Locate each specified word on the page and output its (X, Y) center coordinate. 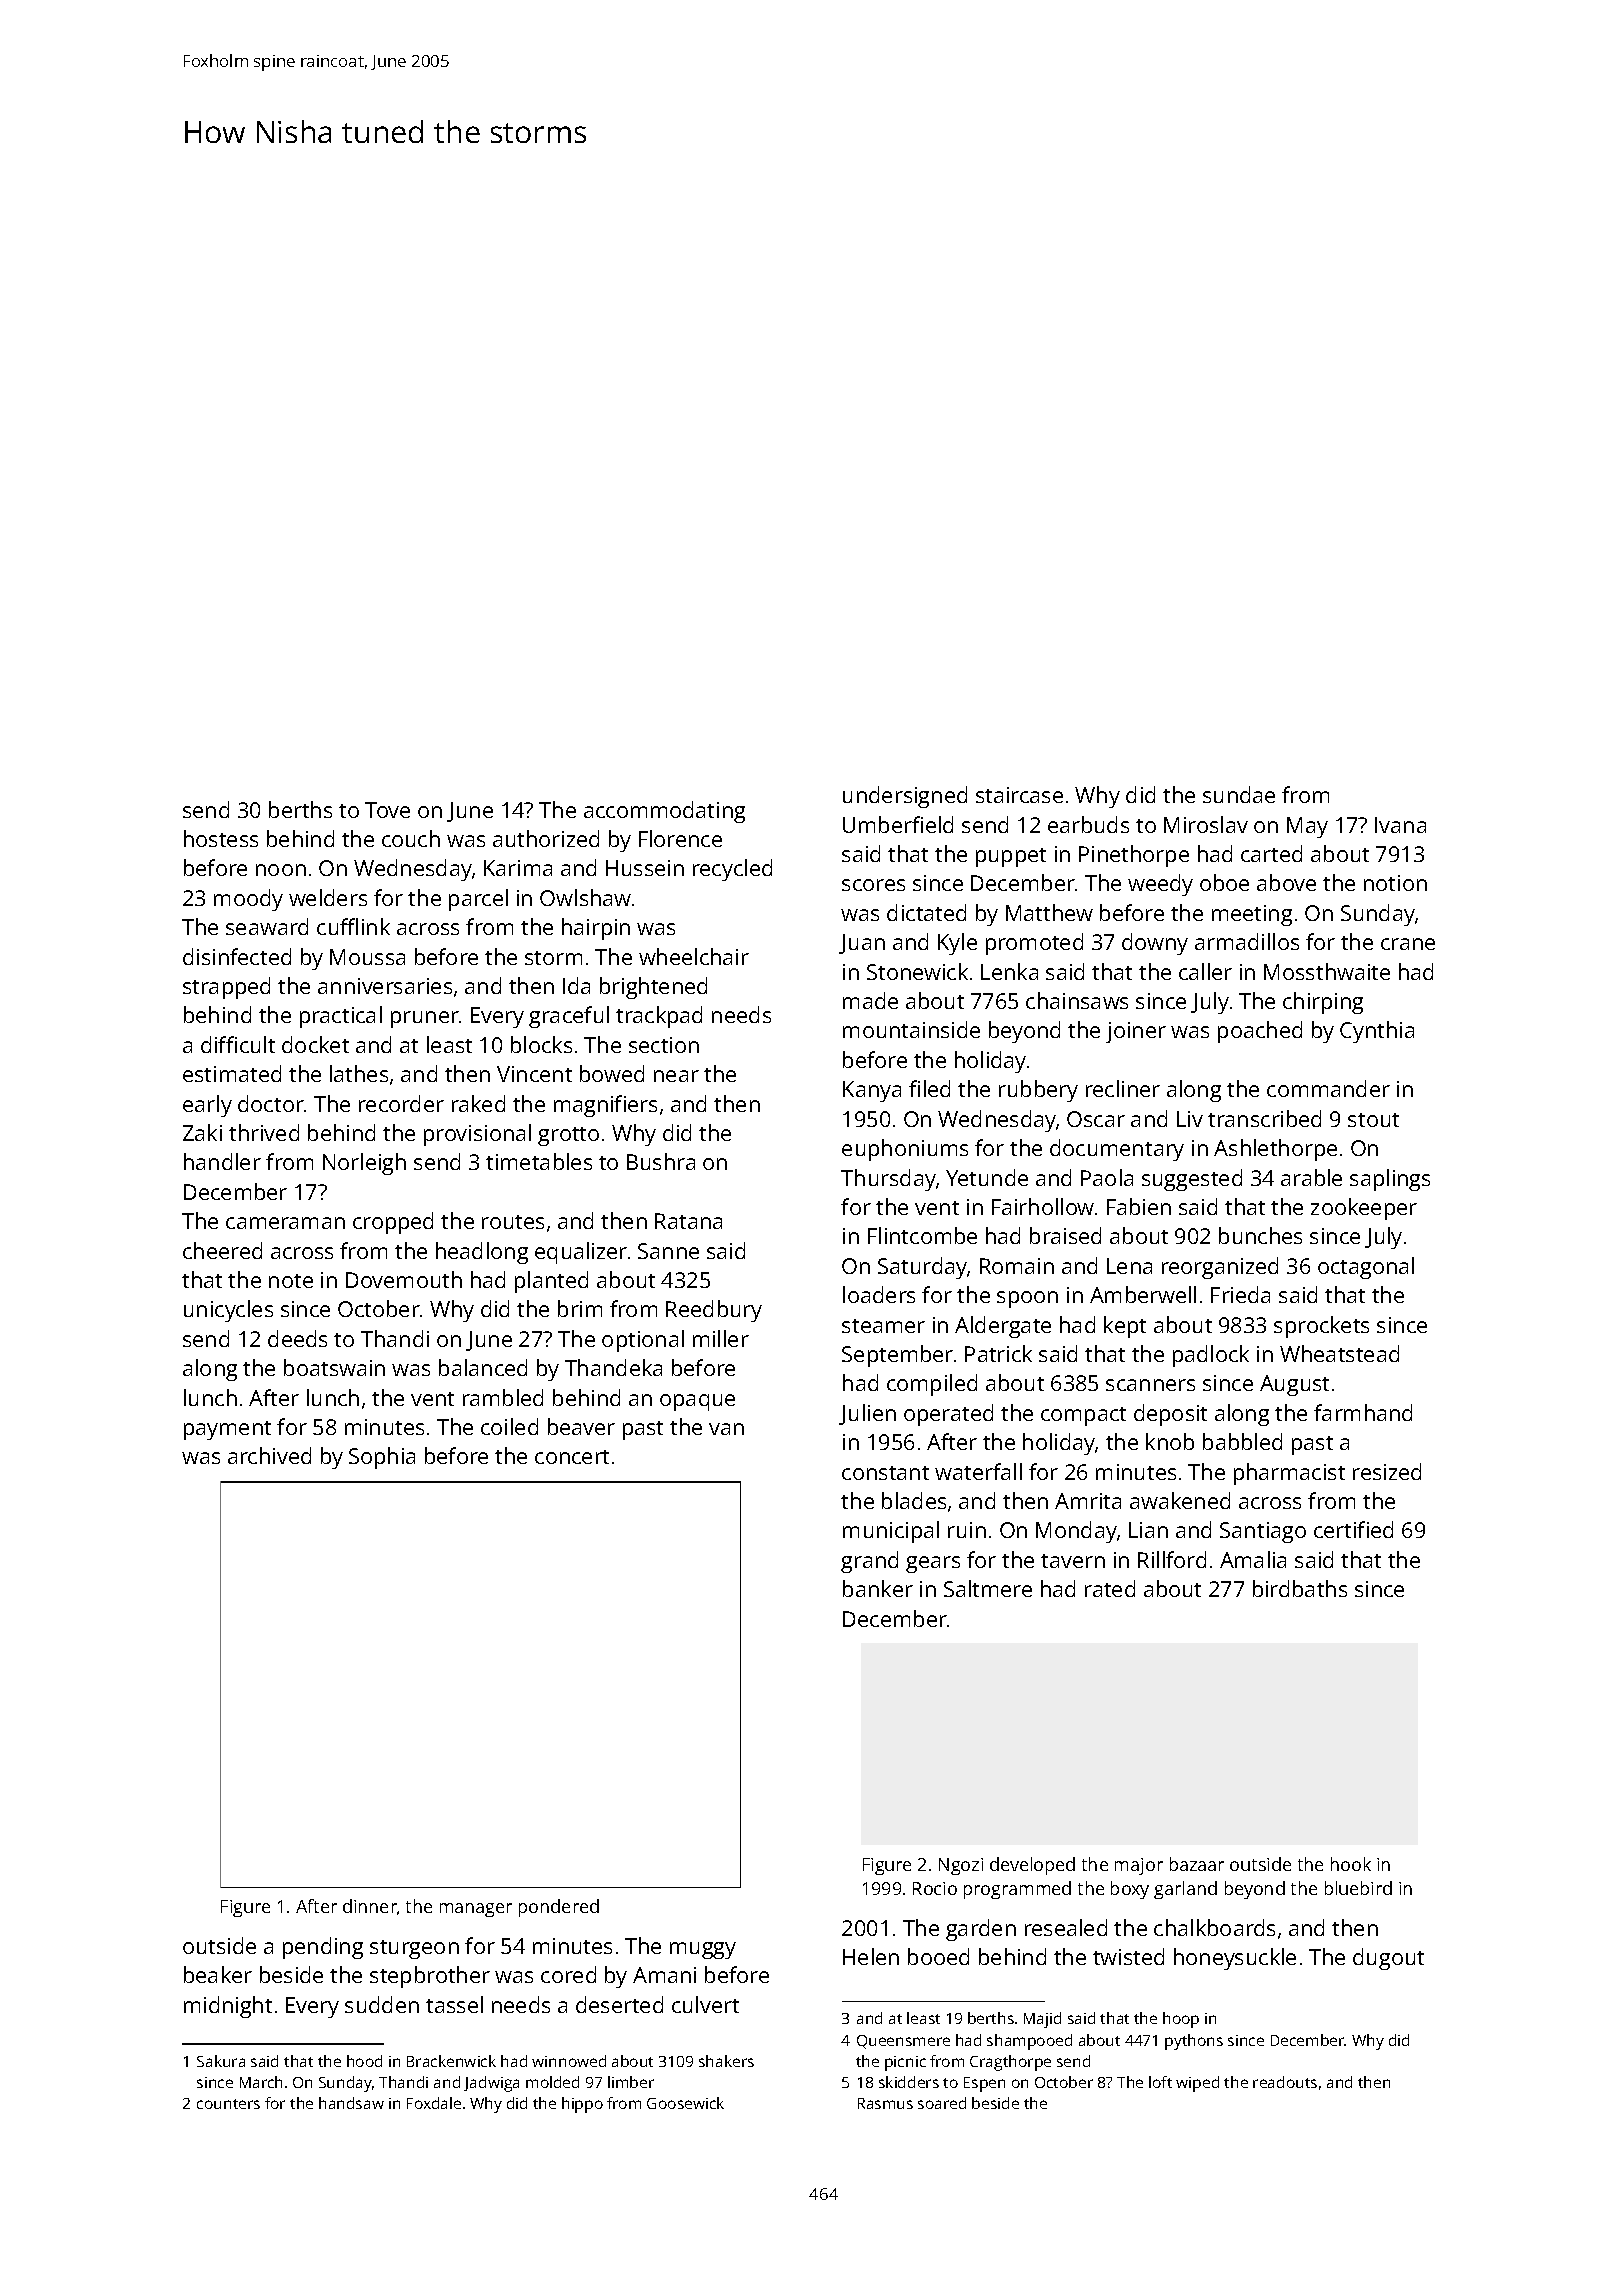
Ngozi (961, 1866)
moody (248, 900)
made (870, 1000)
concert (572, 1457)
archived (269, 1455)
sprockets (1321, 1327)
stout (1373, 1120)
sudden (382, 2004)
